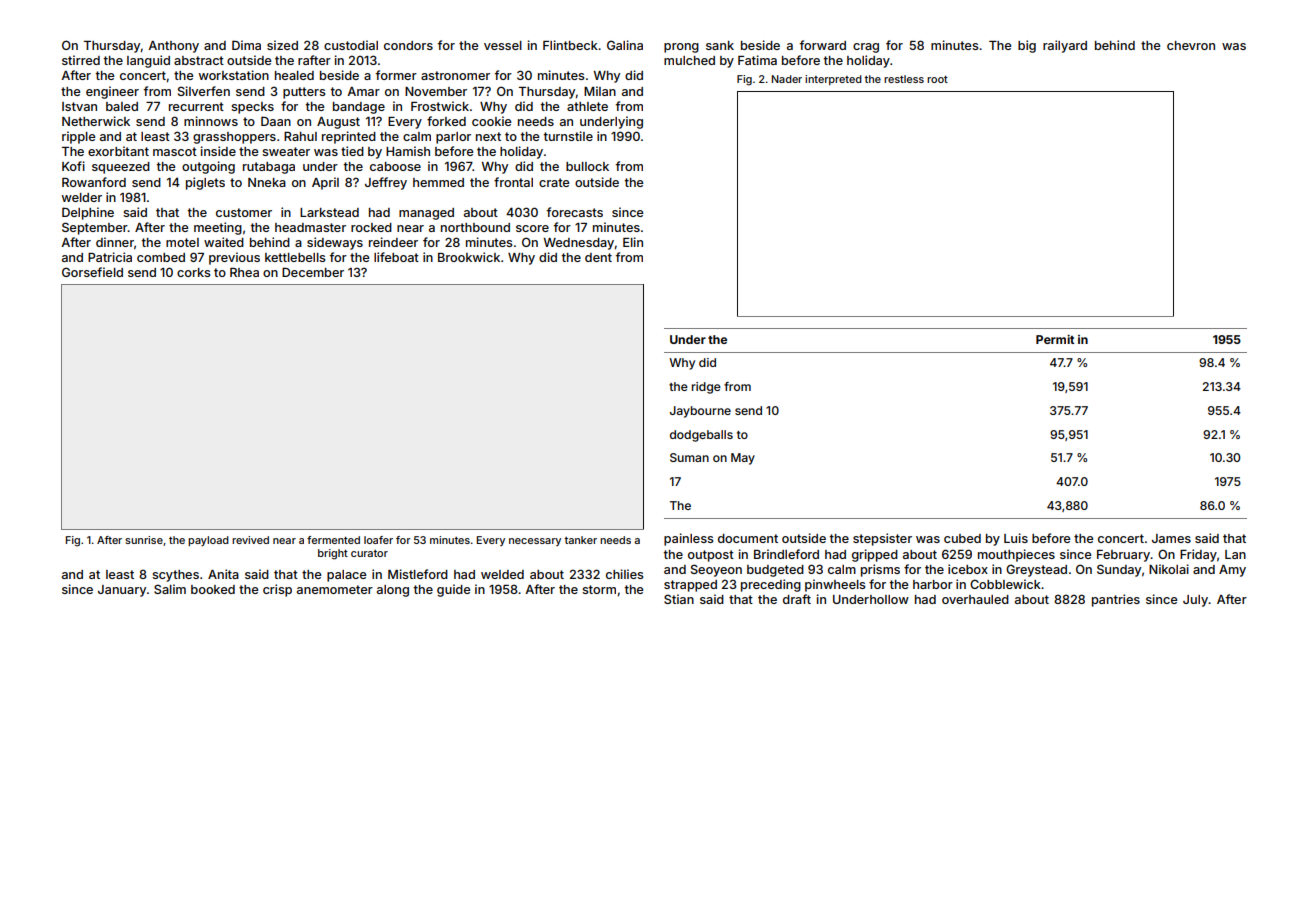  What do you see at coordinates (325, 183) in the image?
I see `April` at bounding box center [325, 183].
